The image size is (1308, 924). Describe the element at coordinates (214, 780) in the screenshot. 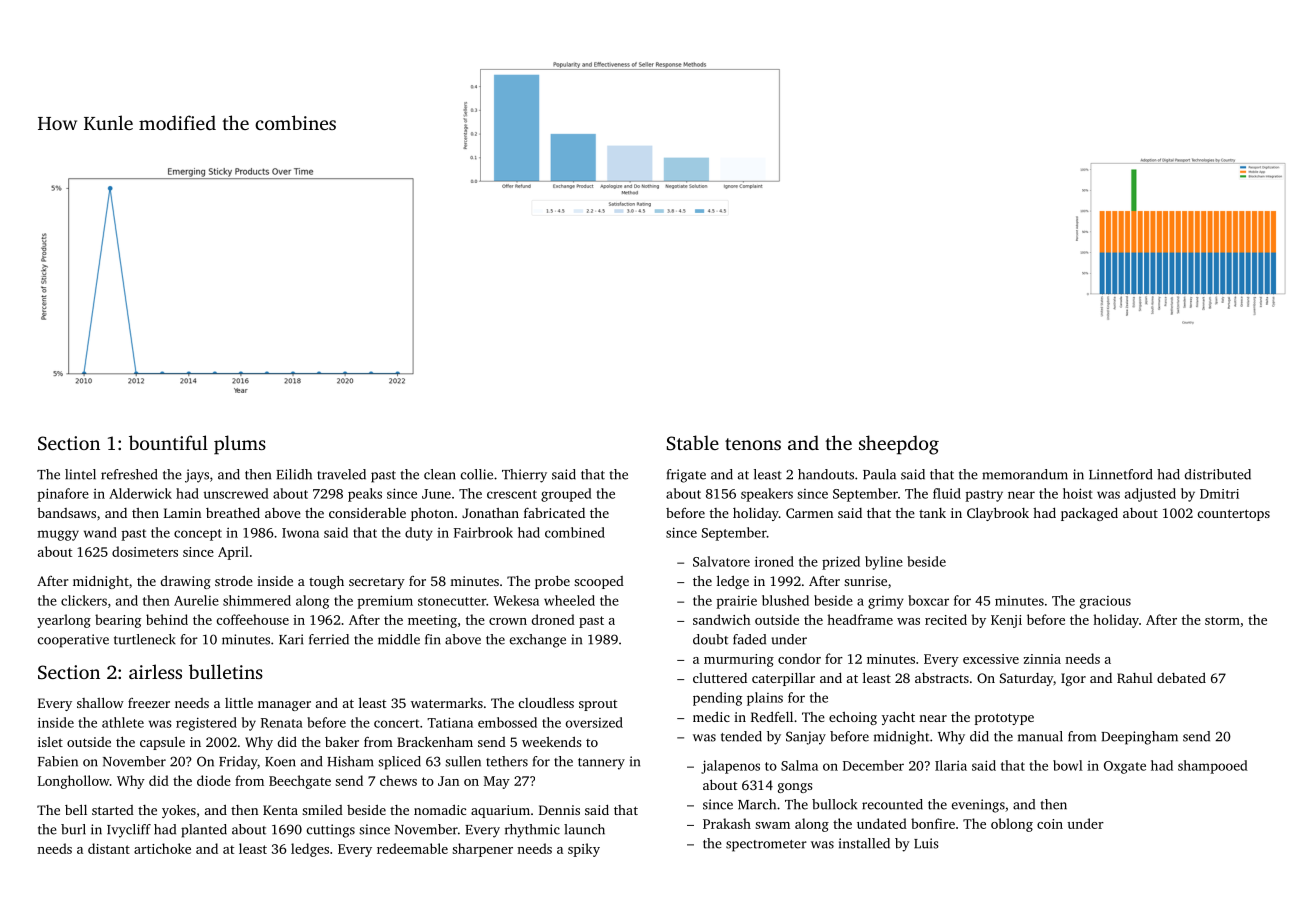

I see `diode` at that location.
